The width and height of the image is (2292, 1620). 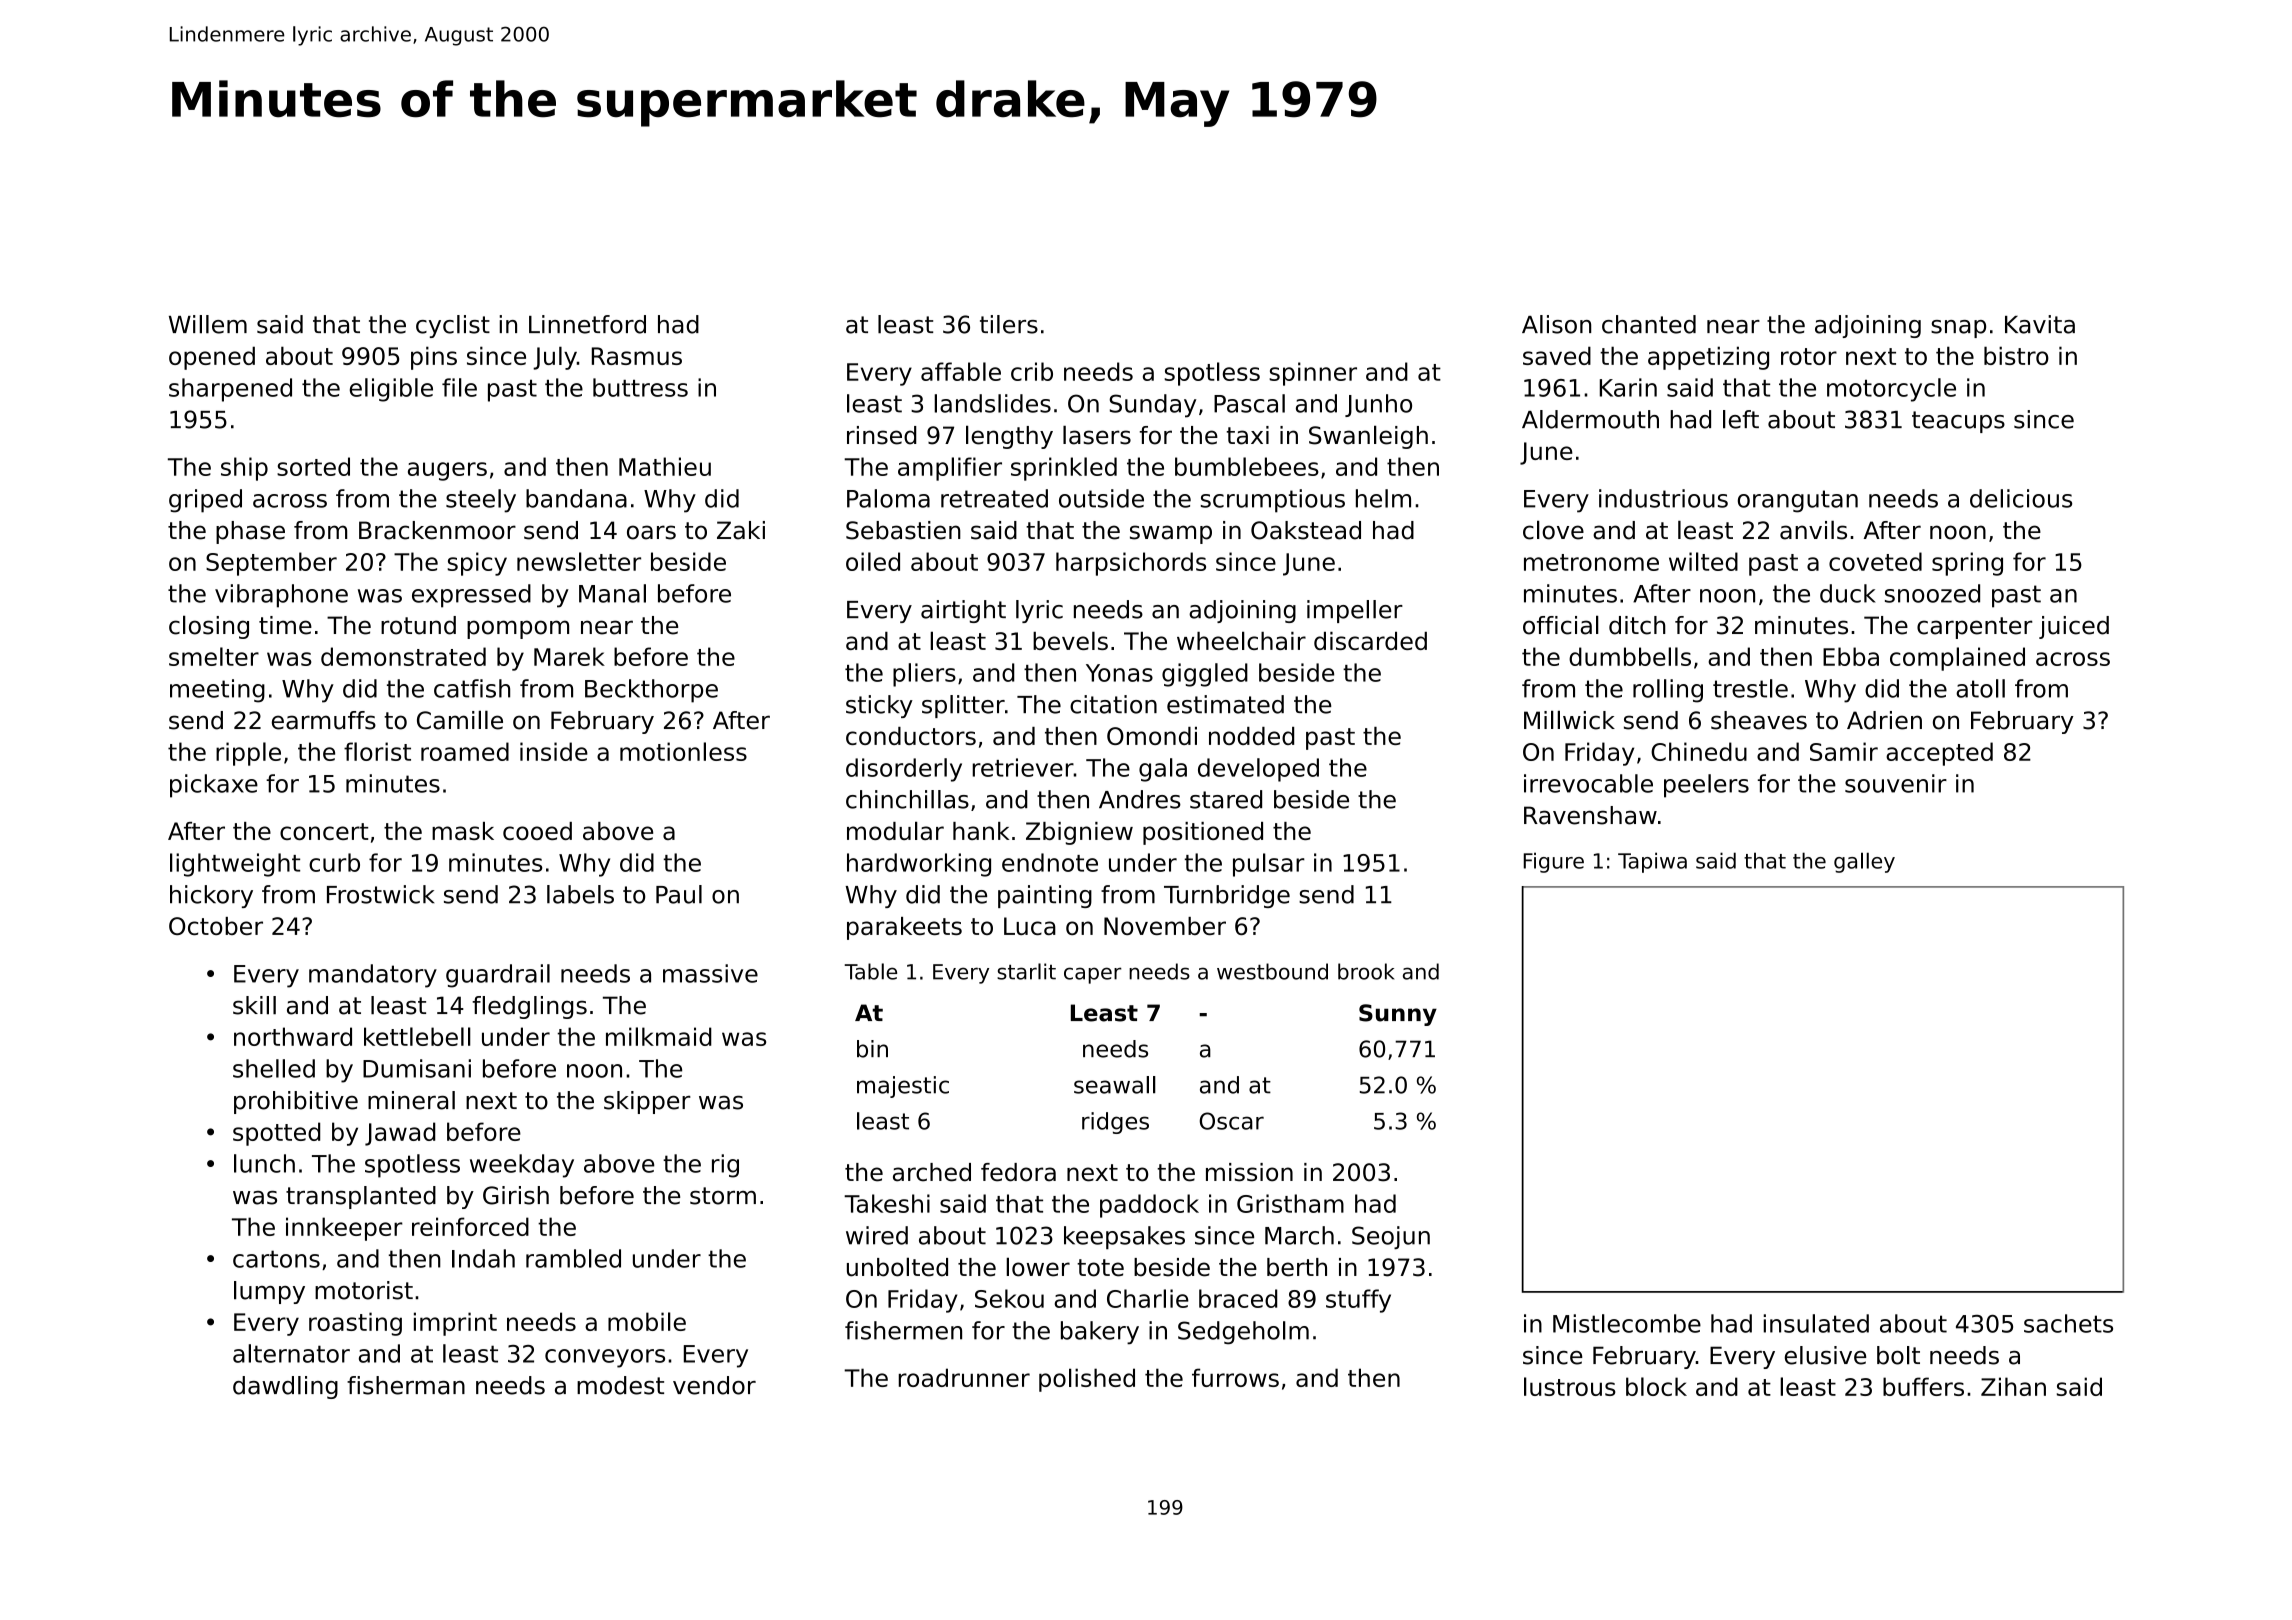 What do you see at coordinates (963, 611) in the image?
I see `airtight` at bounding box center [963, 611].
